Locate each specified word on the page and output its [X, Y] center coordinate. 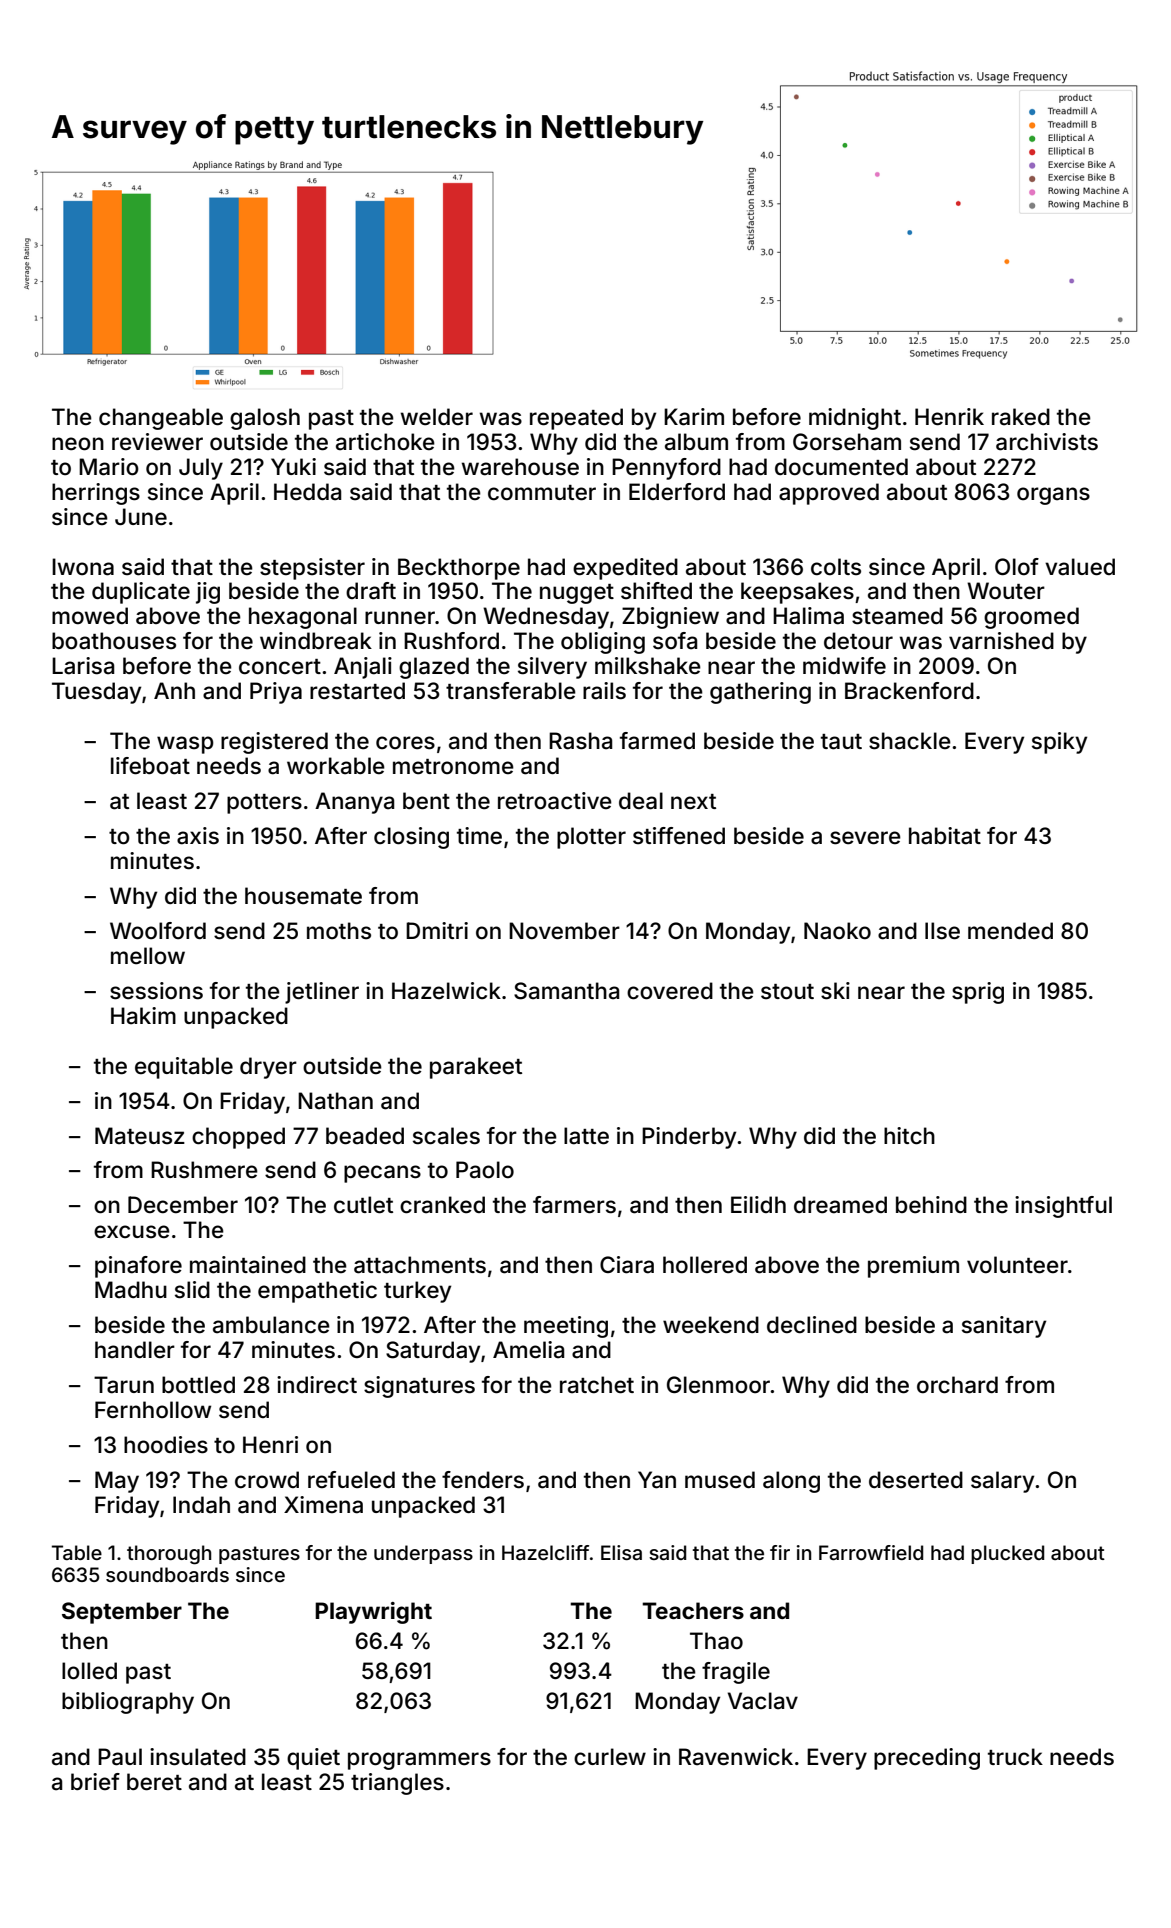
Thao [716, 1641]
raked [1021, 417]
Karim [694, 417]
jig [208, 593]
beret [154, 1782]
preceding [927, 1759]
